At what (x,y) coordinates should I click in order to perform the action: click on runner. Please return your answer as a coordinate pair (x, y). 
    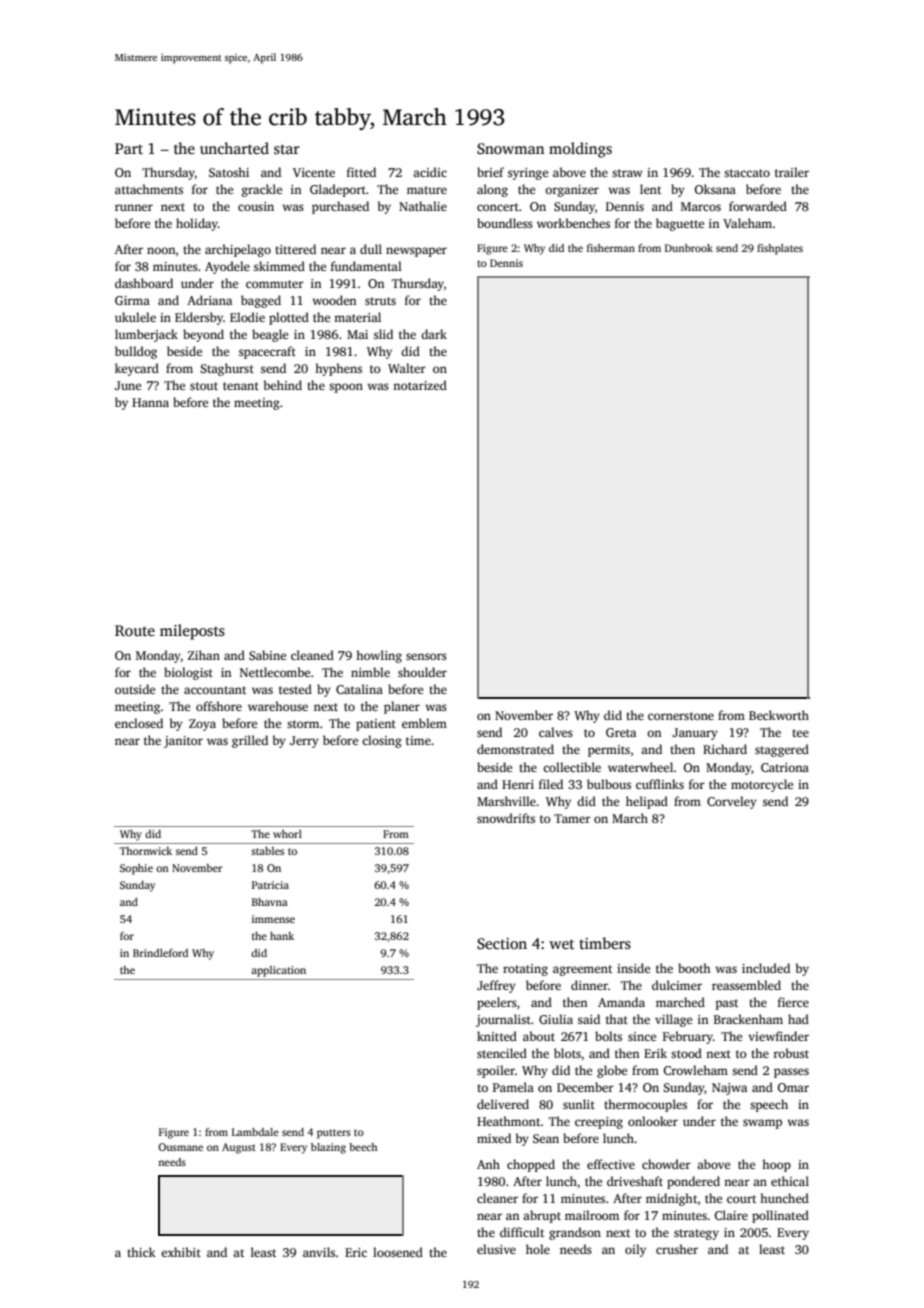
    Looking at the image, I should click on (134, 207).
